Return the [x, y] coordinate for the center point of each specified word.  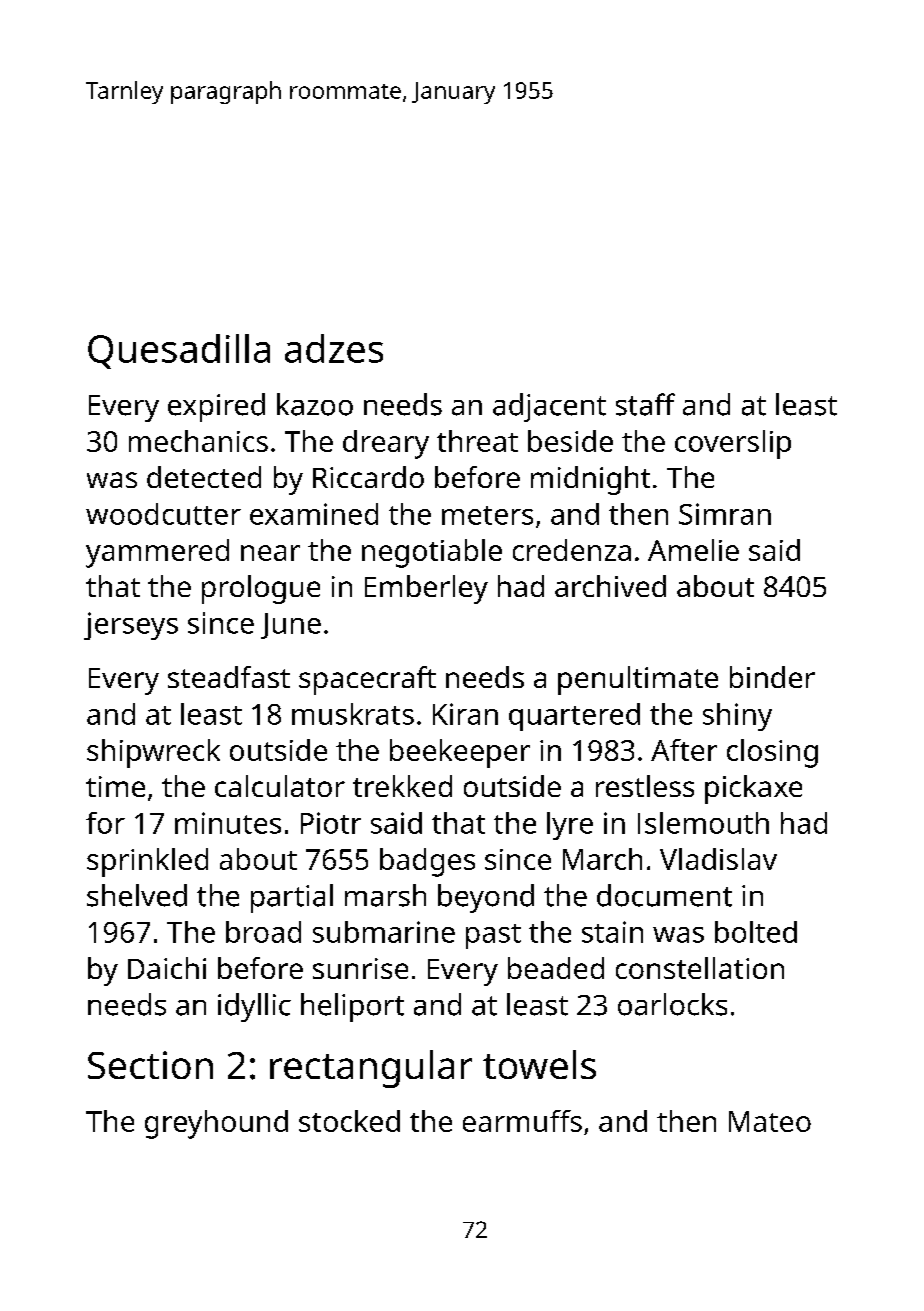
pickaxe [753, 789]
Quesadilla [179, 351]
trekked [402, 786]
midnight [590, 480]
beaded [556, 968]
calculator [280, 786]
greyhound [216, 1124]
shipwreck [153, 753]
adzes [334, 348]
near [270, 553]
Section [150, 1065]
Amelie [693, 550]
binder [772, 677]
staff [645, 404]
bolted [756, 932]
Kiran [465, 714]
